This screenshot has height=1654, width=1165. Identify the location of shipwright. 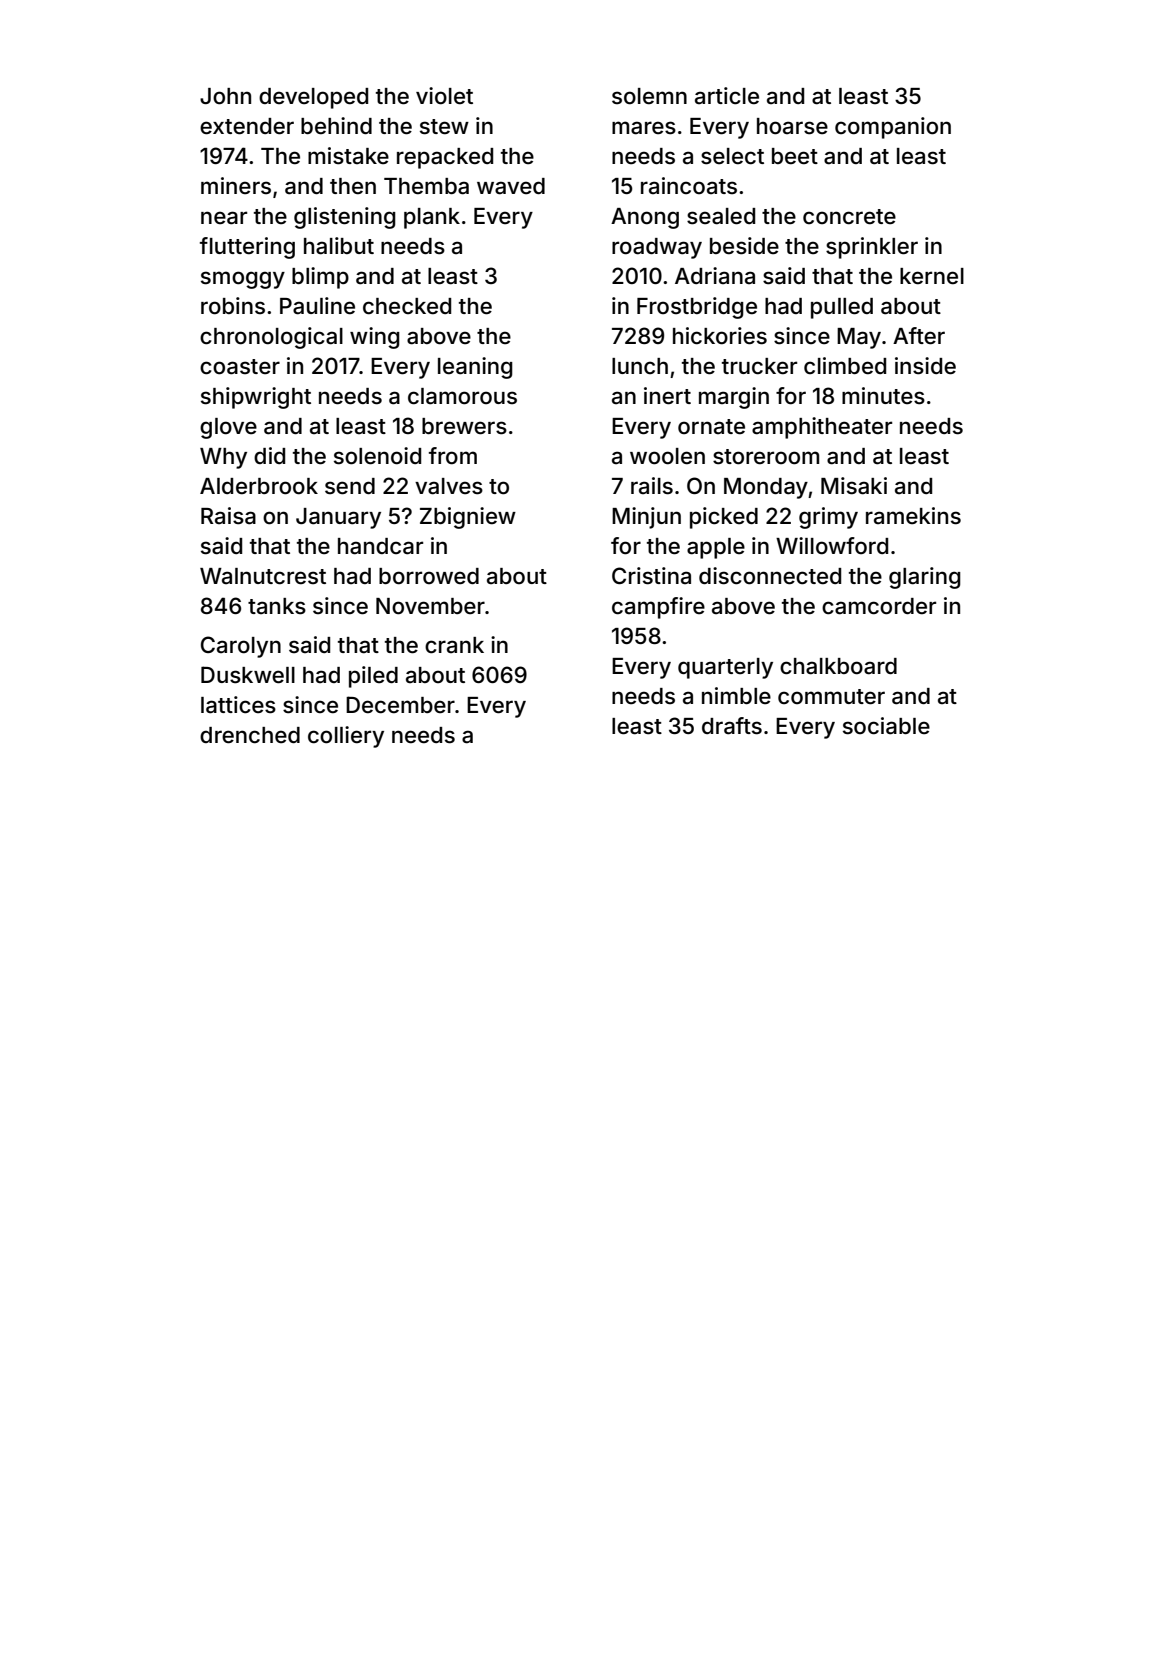
(256, 398).
